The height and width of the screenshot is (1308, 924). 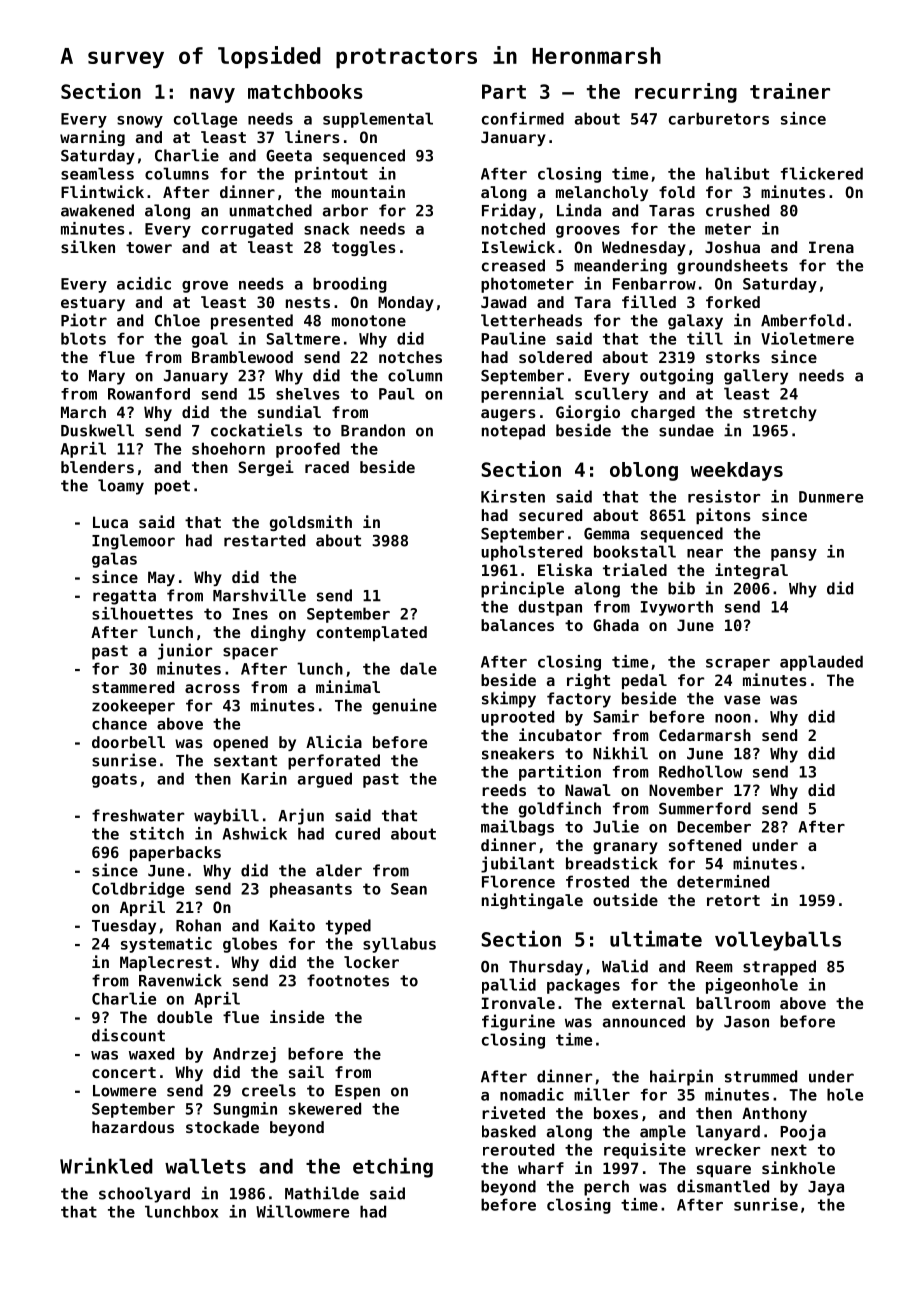 What do you see at coordinates (513, 496) in the screenshot?
I see `Kirsten` at bounding box center [513, 496].
